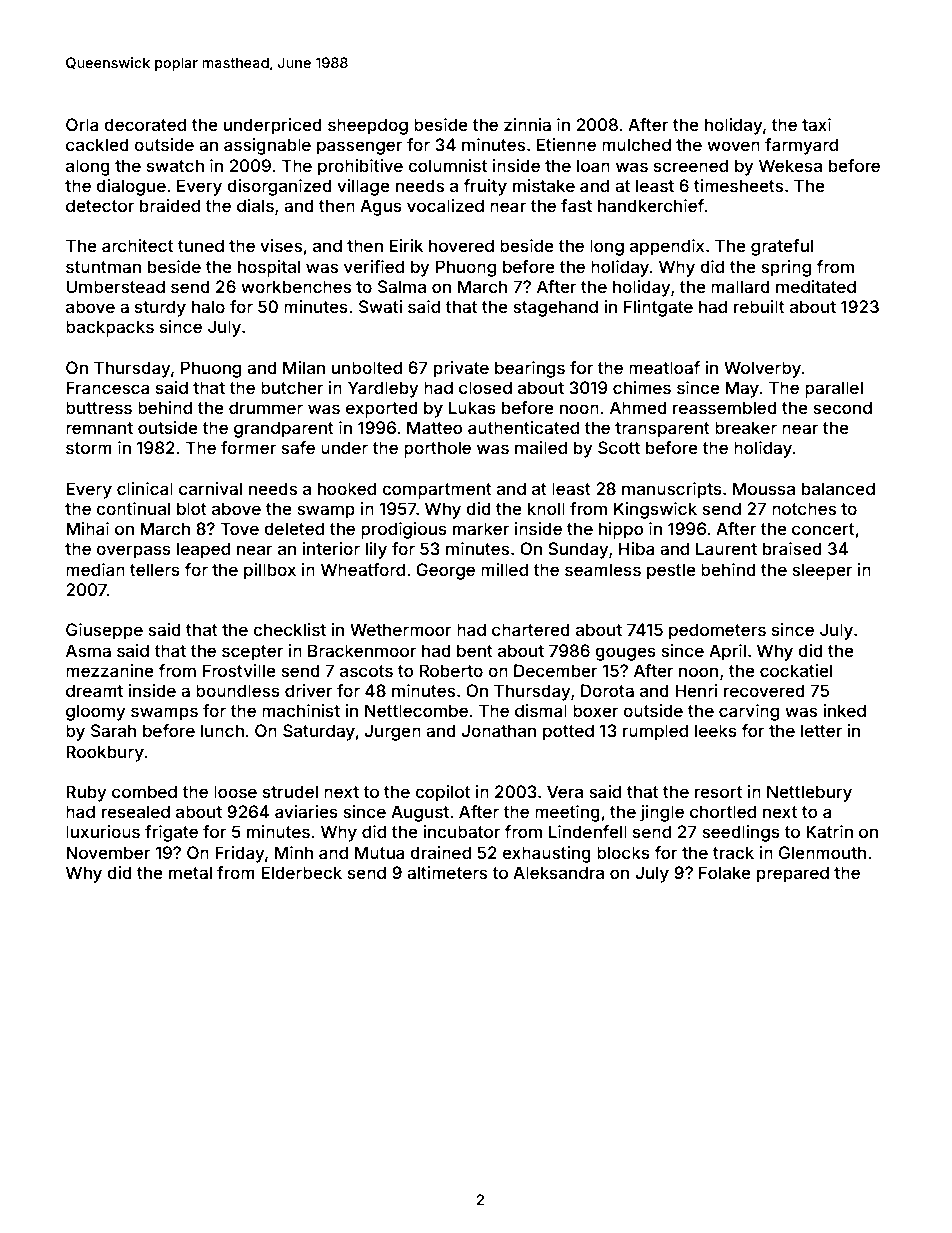  What do you see at coordinates (380, 852) in the screenshot?
I see `Mutua` at bounding box center [380, 852].
